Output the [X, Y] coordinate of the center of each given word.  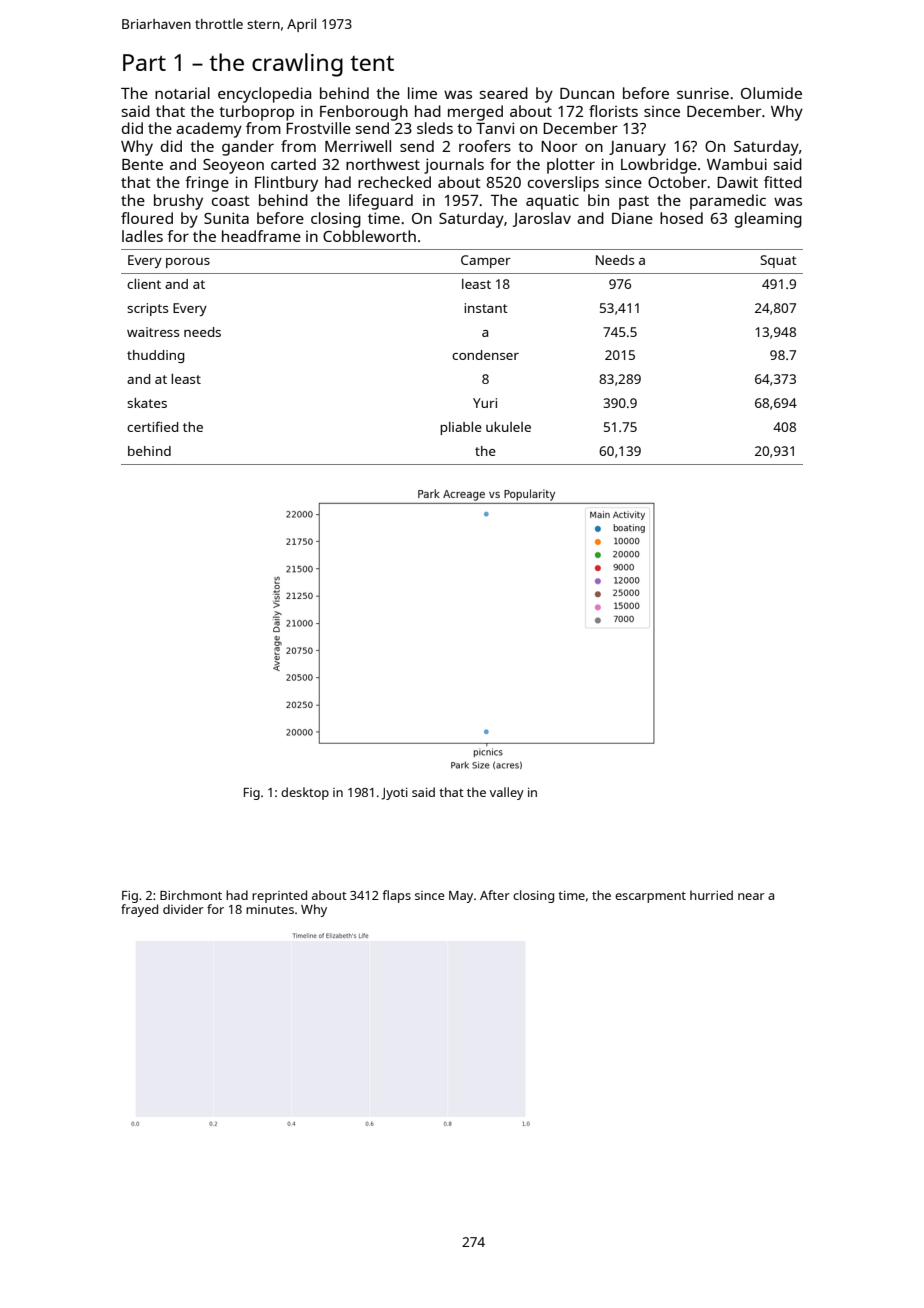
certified [153, 426]
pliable [461, 428]
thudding [156, 356]
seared [504, 93]
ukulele [508, 427]
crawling [297, 65]
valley [507, 793]
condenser [485, 355]
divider [183, 909]
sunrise [703, 93]
